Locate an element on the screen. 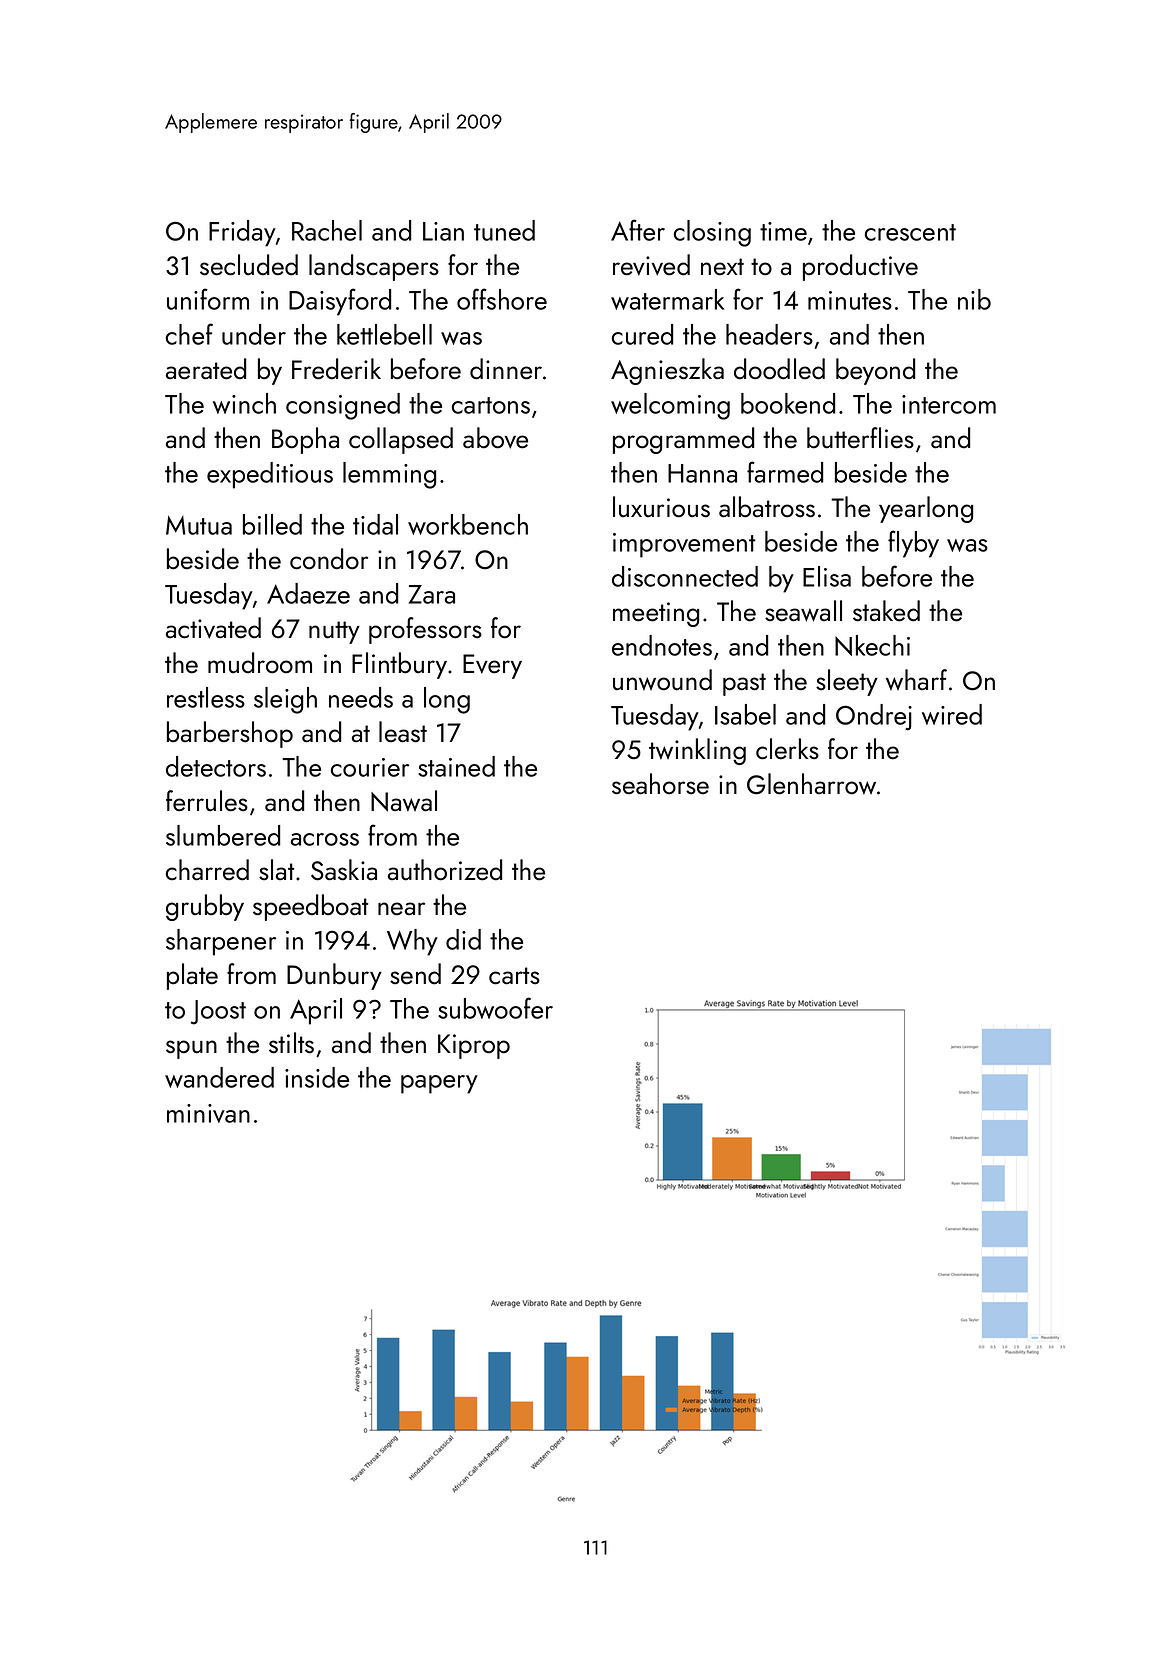 The image size is (1165, 1654). Rachel is located at coordinates (327, 230).
